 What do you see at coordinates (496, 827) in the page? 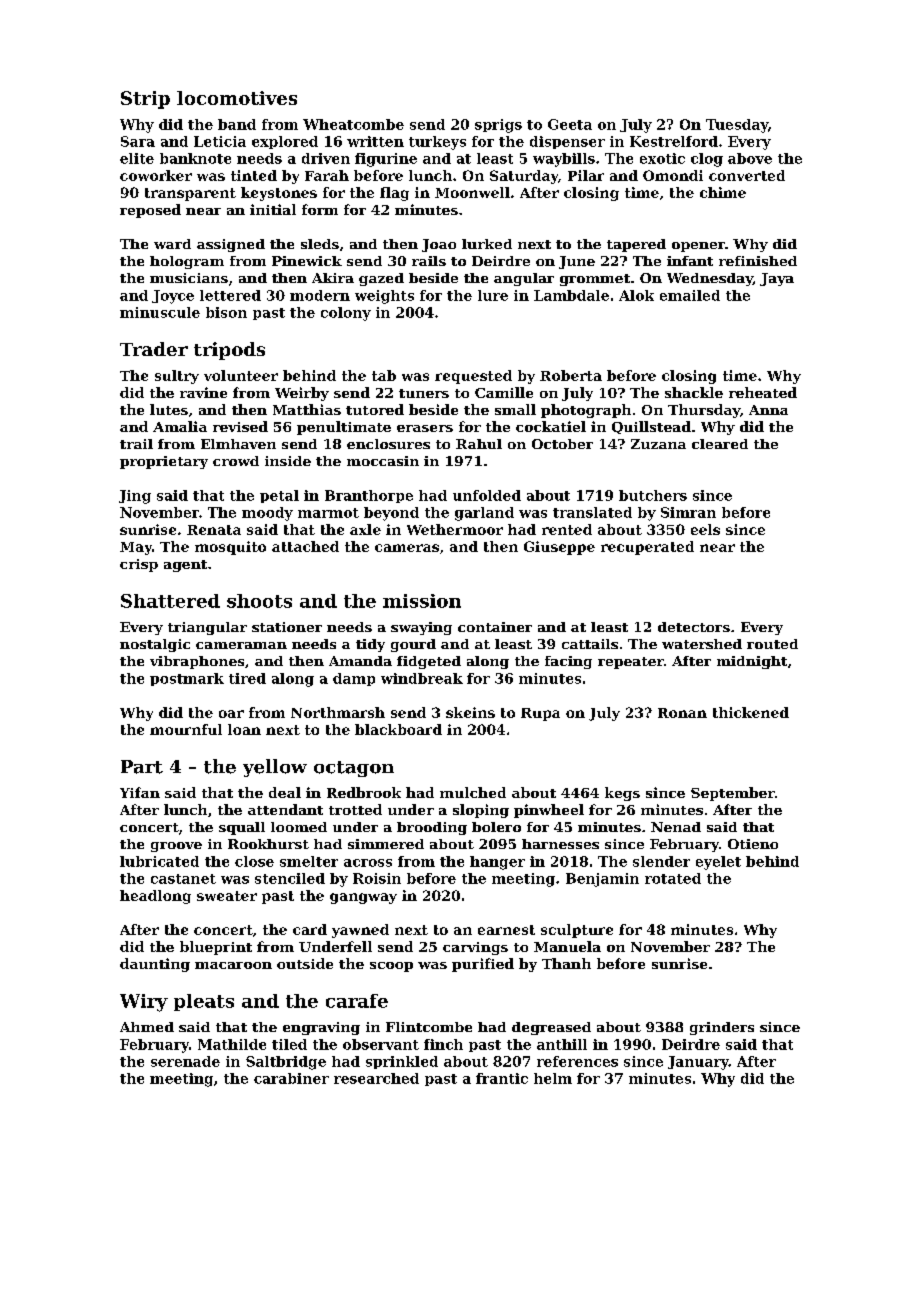
I see `bolero` at bounding box center [496, 827].
